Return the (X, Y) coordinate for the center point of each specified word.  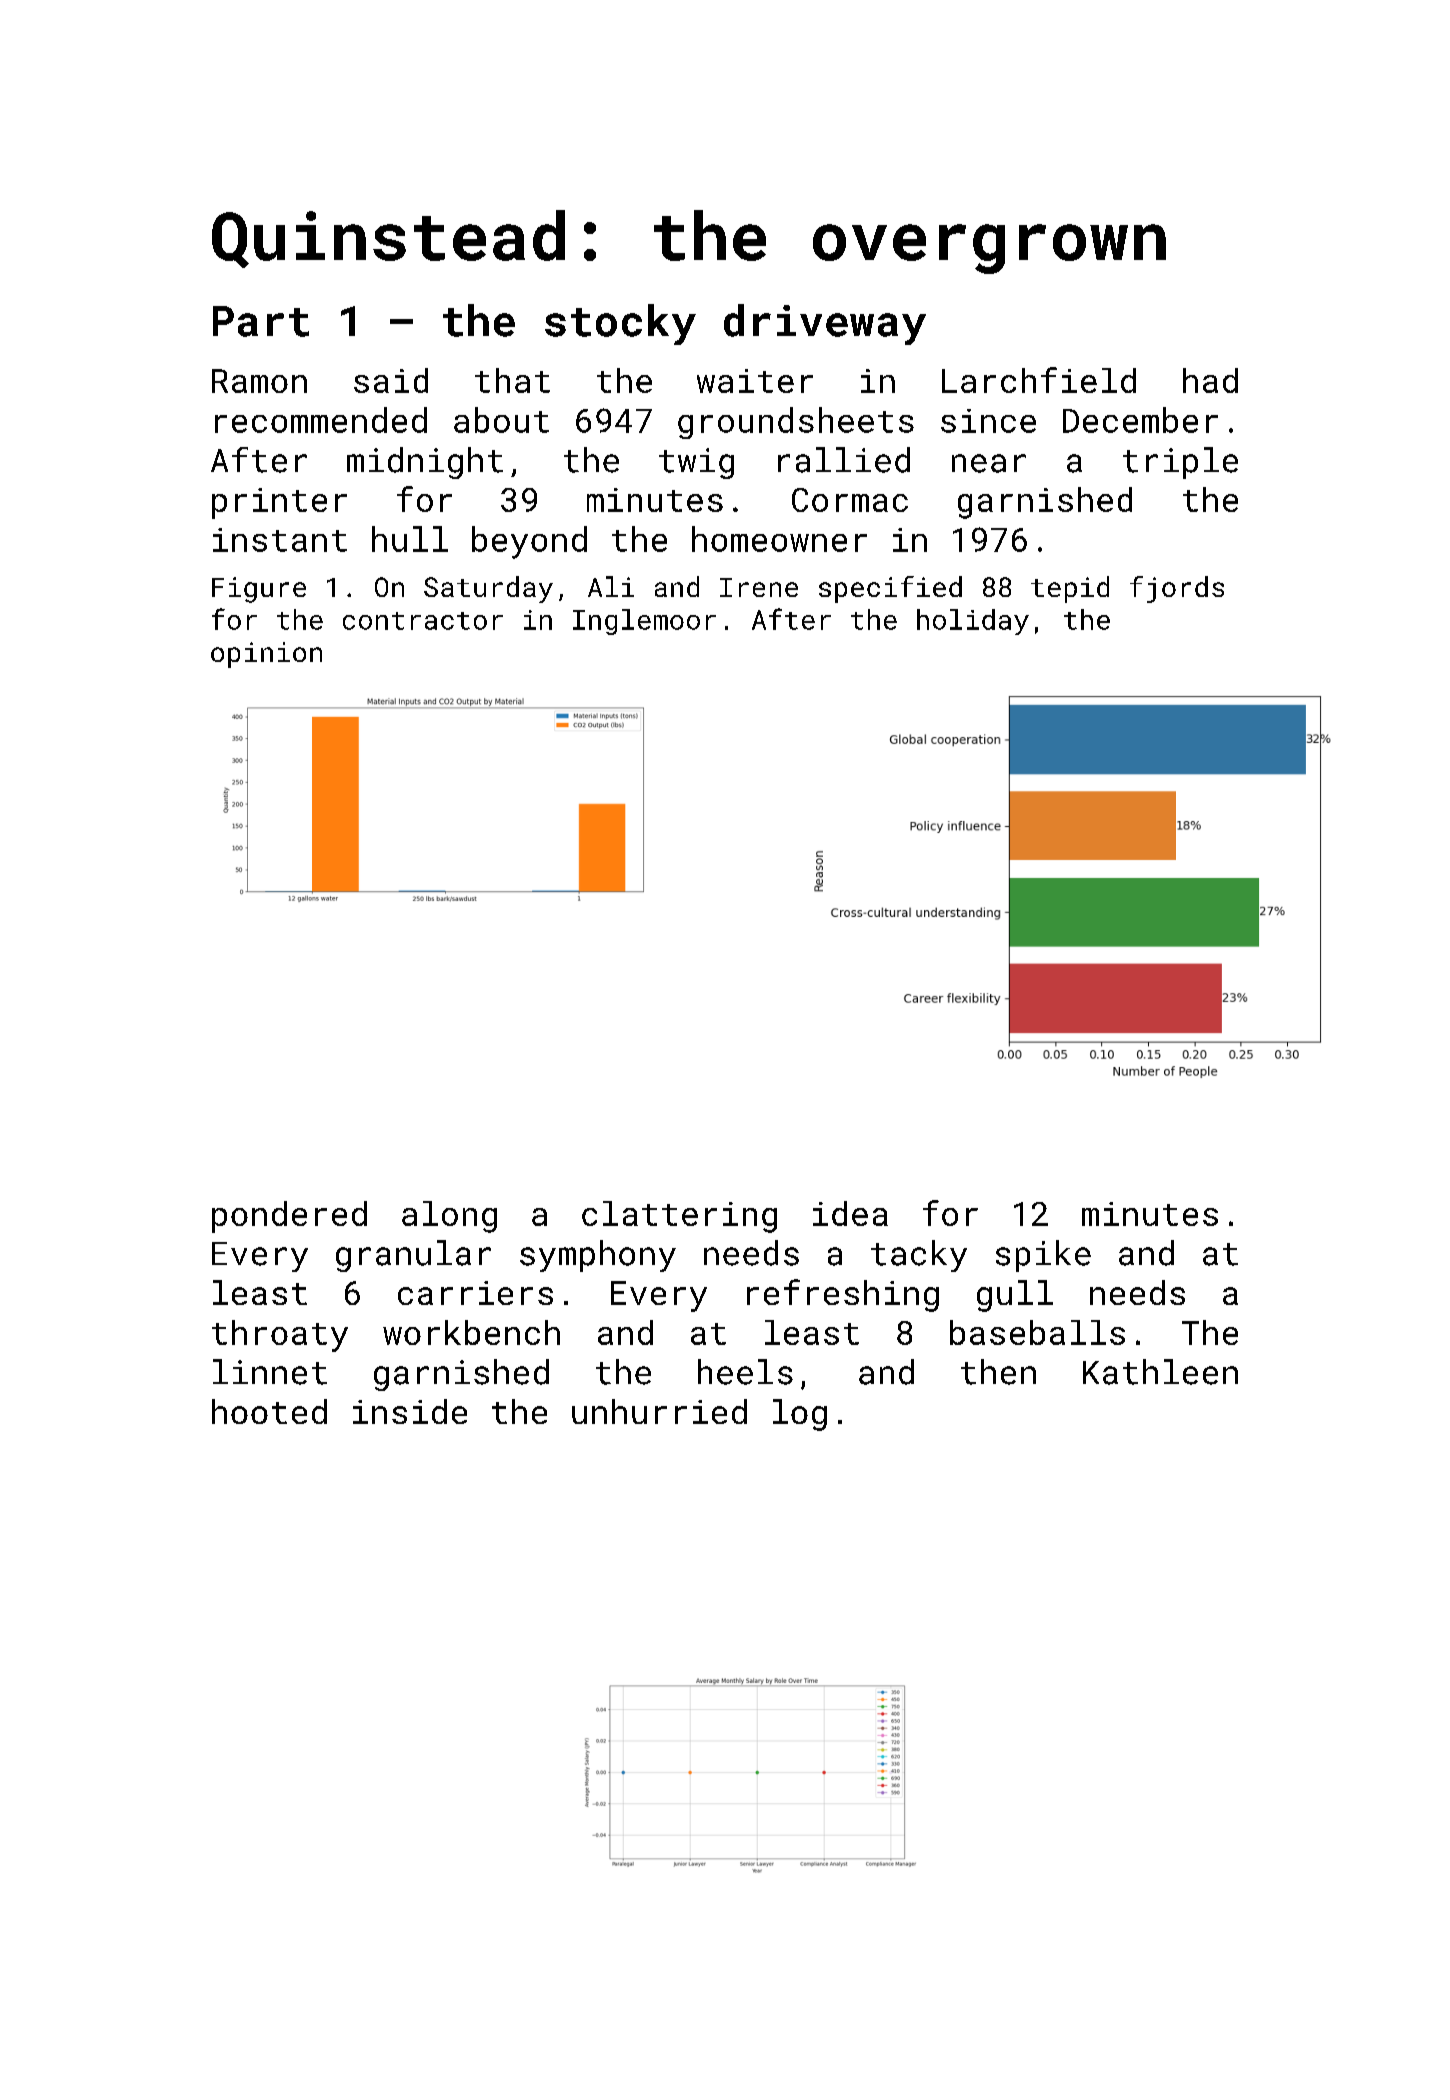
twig (696, 463)
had (1210, 380)
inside (410, 1411)
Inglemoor (644, 622)
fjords (1177, 589)
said (391, 380)
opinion (266, 655)
